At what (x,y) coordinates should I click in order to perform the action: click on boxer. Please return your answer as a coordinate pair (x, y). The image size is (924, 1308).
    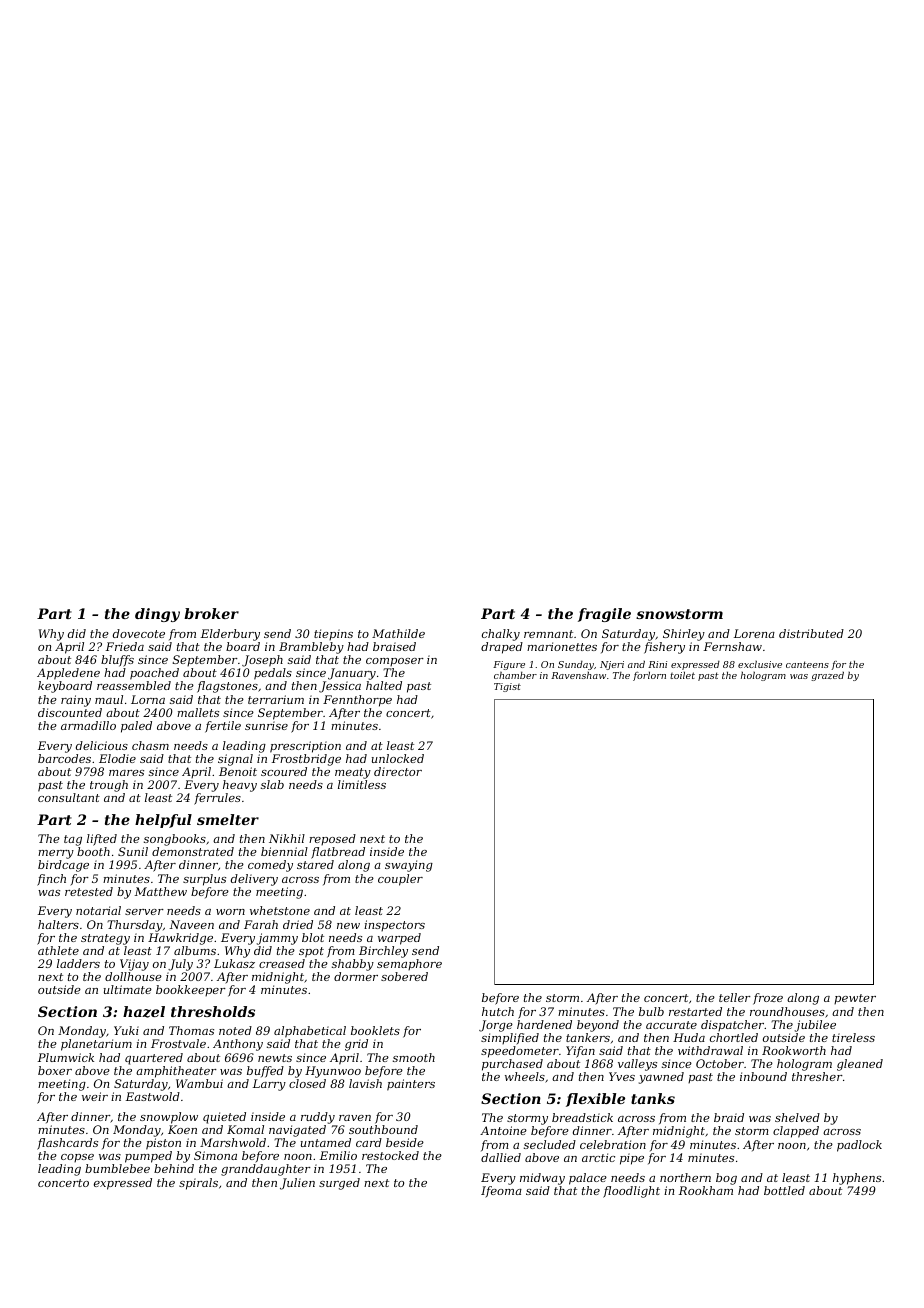
    Looking at the image, I should click on (55, 1070).
